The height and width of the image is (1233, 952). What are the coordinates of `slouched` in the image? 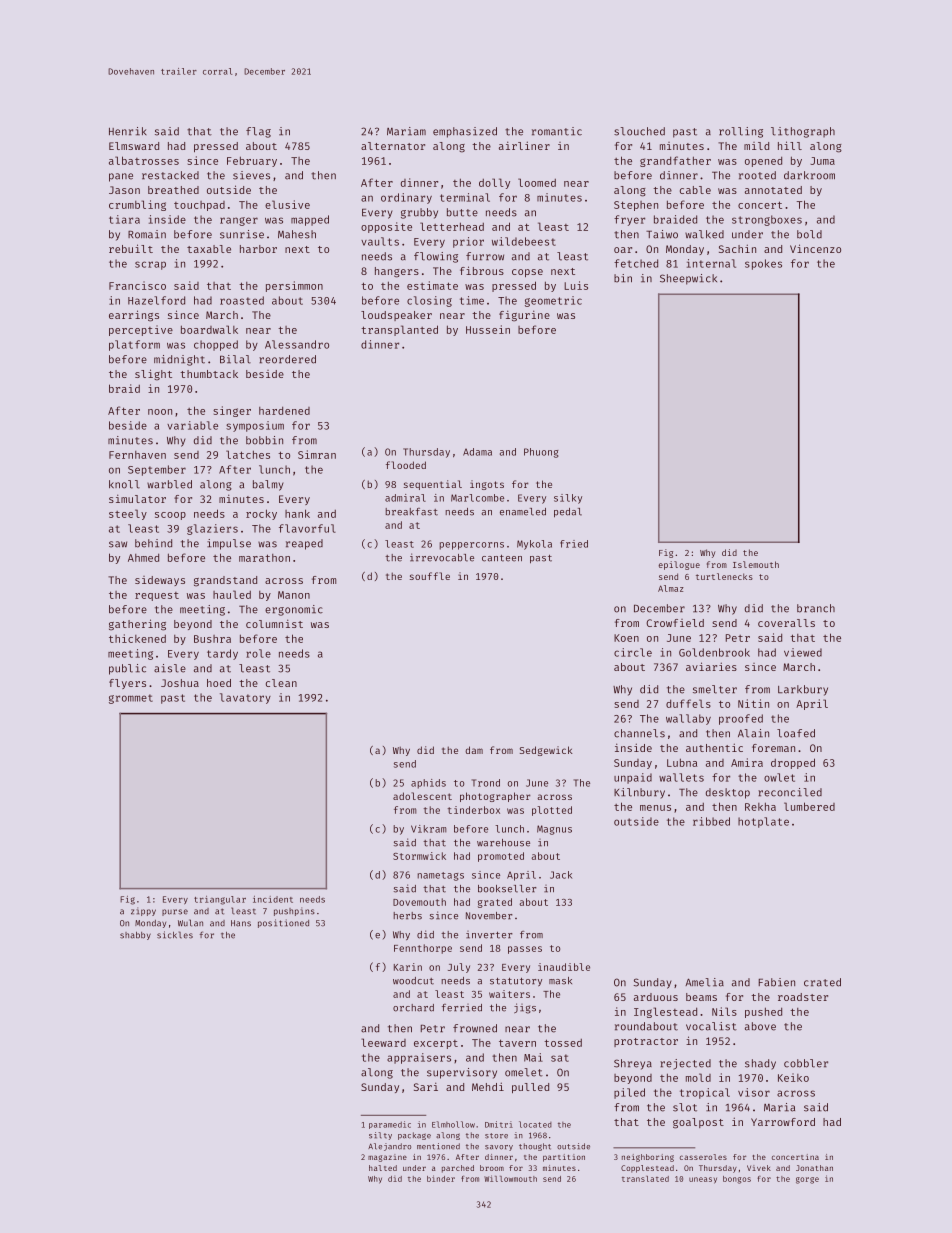 It's located at (639, 131).
